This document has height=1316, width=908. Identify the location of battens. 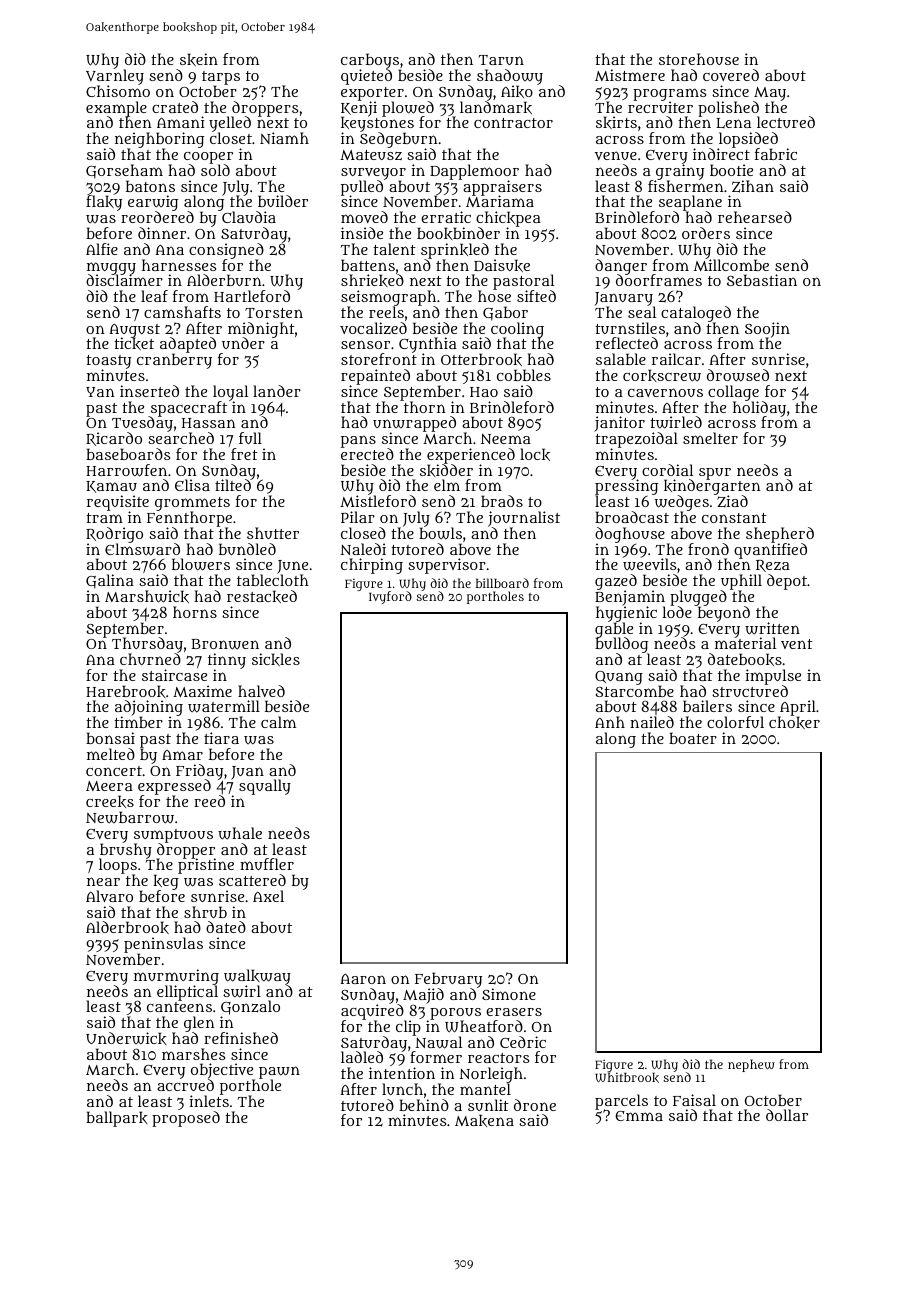
(368, 265).
